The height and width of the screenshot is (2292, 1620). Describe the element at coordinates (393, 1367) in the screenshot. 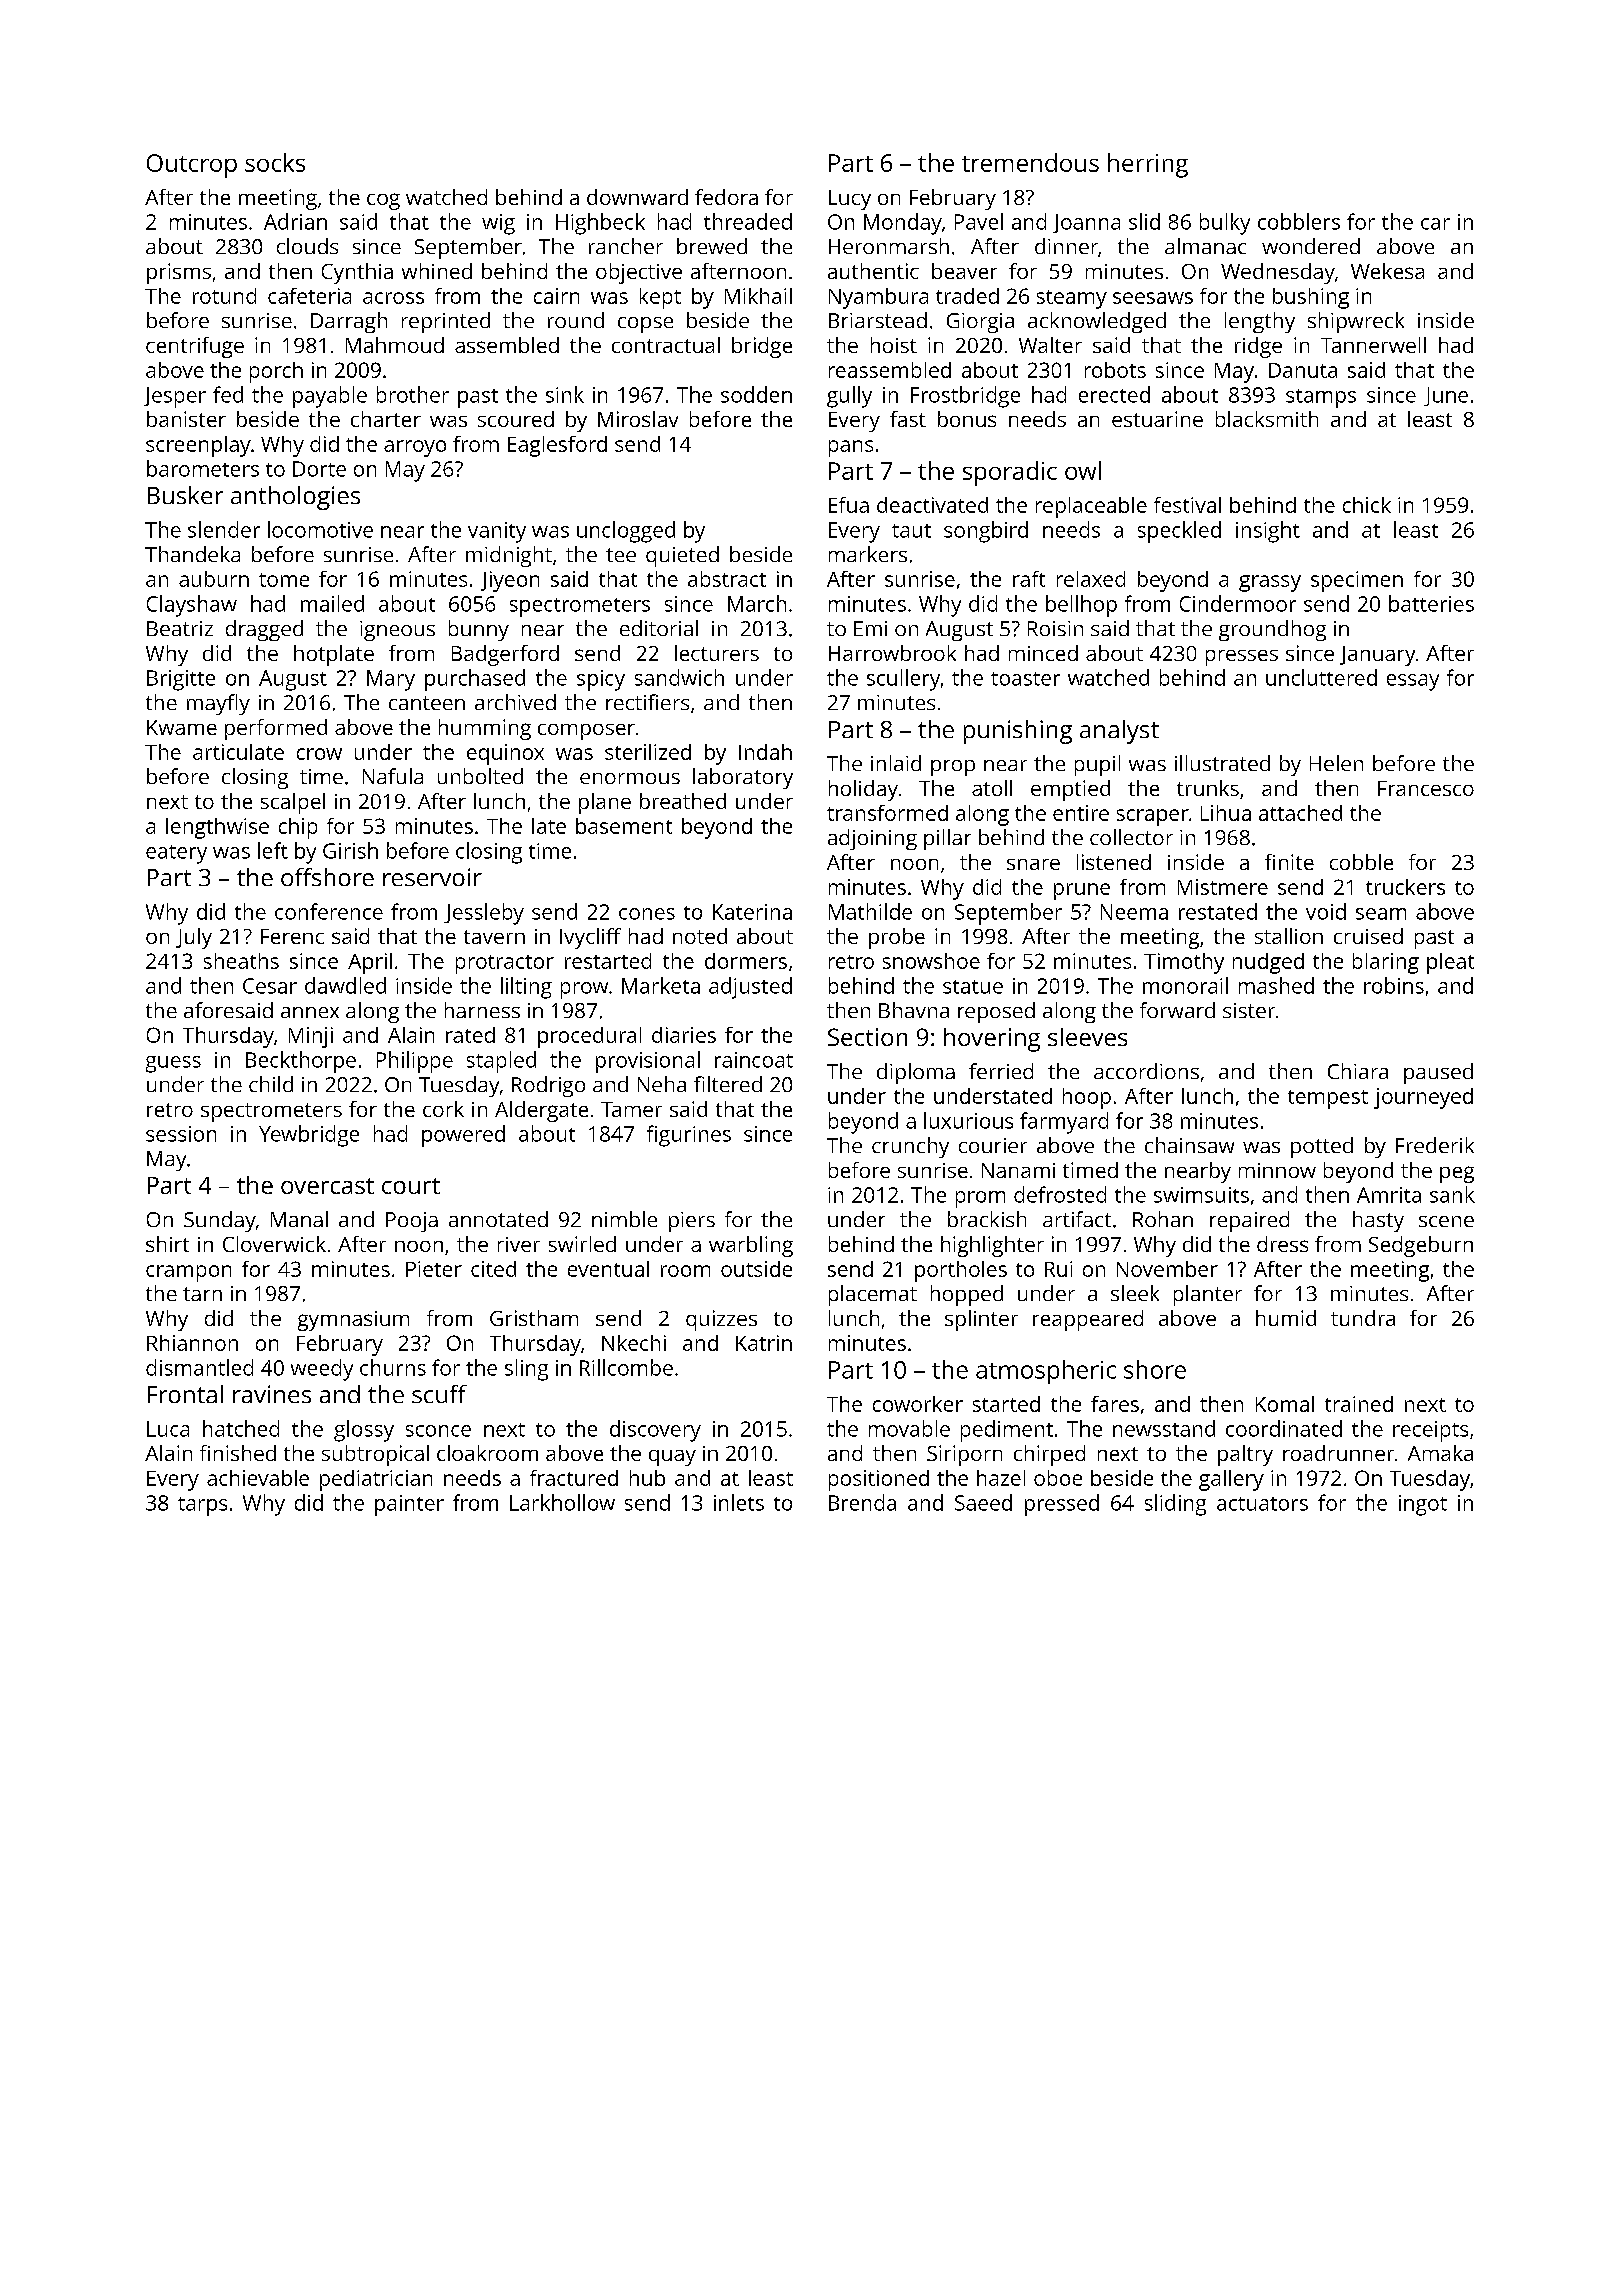

I see `churns` at that location.
